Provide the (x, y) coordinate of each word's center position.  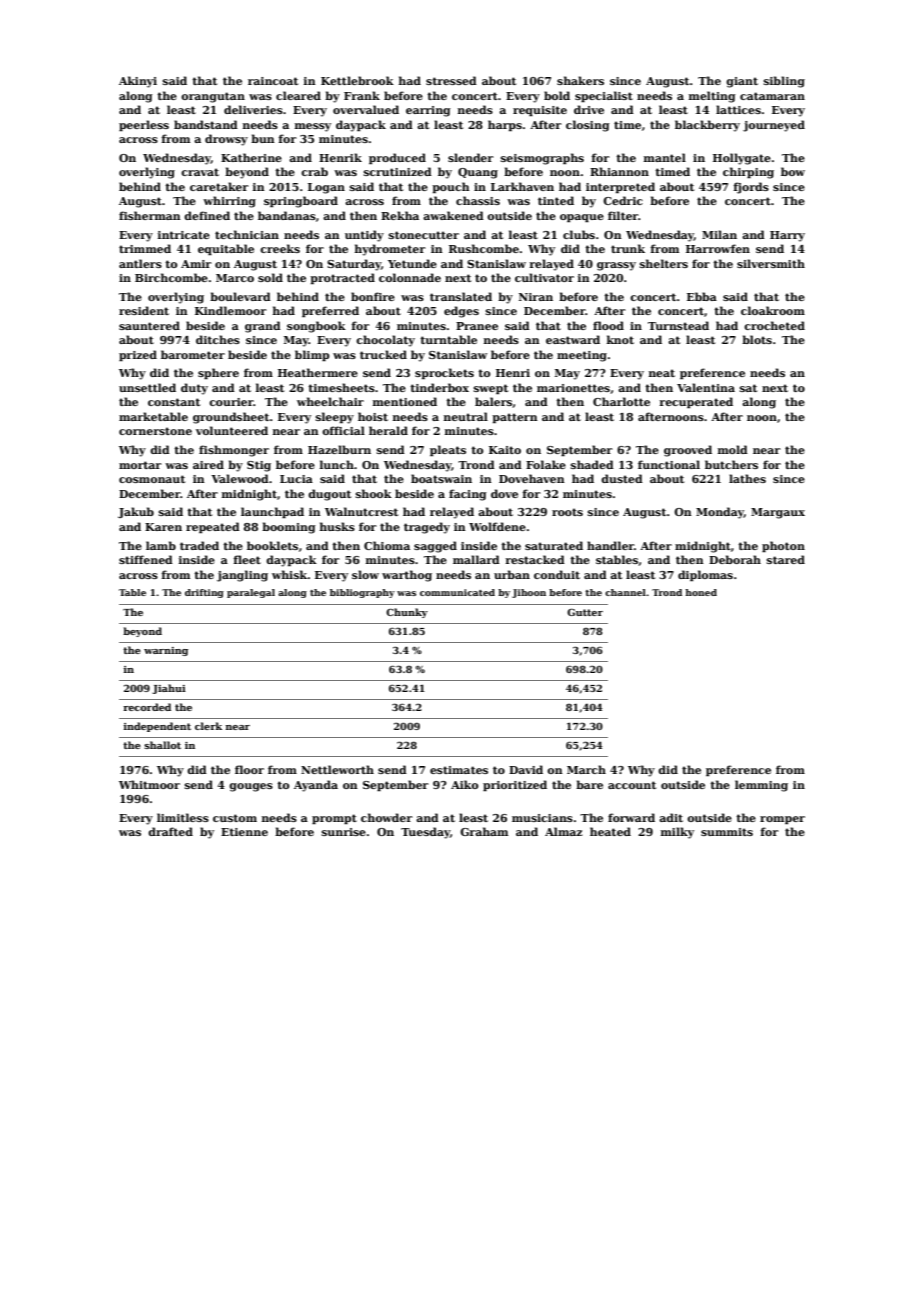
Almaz (563, 831)
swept (491, 389)
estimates (459, 770)
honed (701, 592)
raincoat (273, 81)
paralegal (251, 593)
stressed (451, 80)
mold (733, 449)
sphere (218, 373)
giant (742, 82)
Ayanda (316, 786)
